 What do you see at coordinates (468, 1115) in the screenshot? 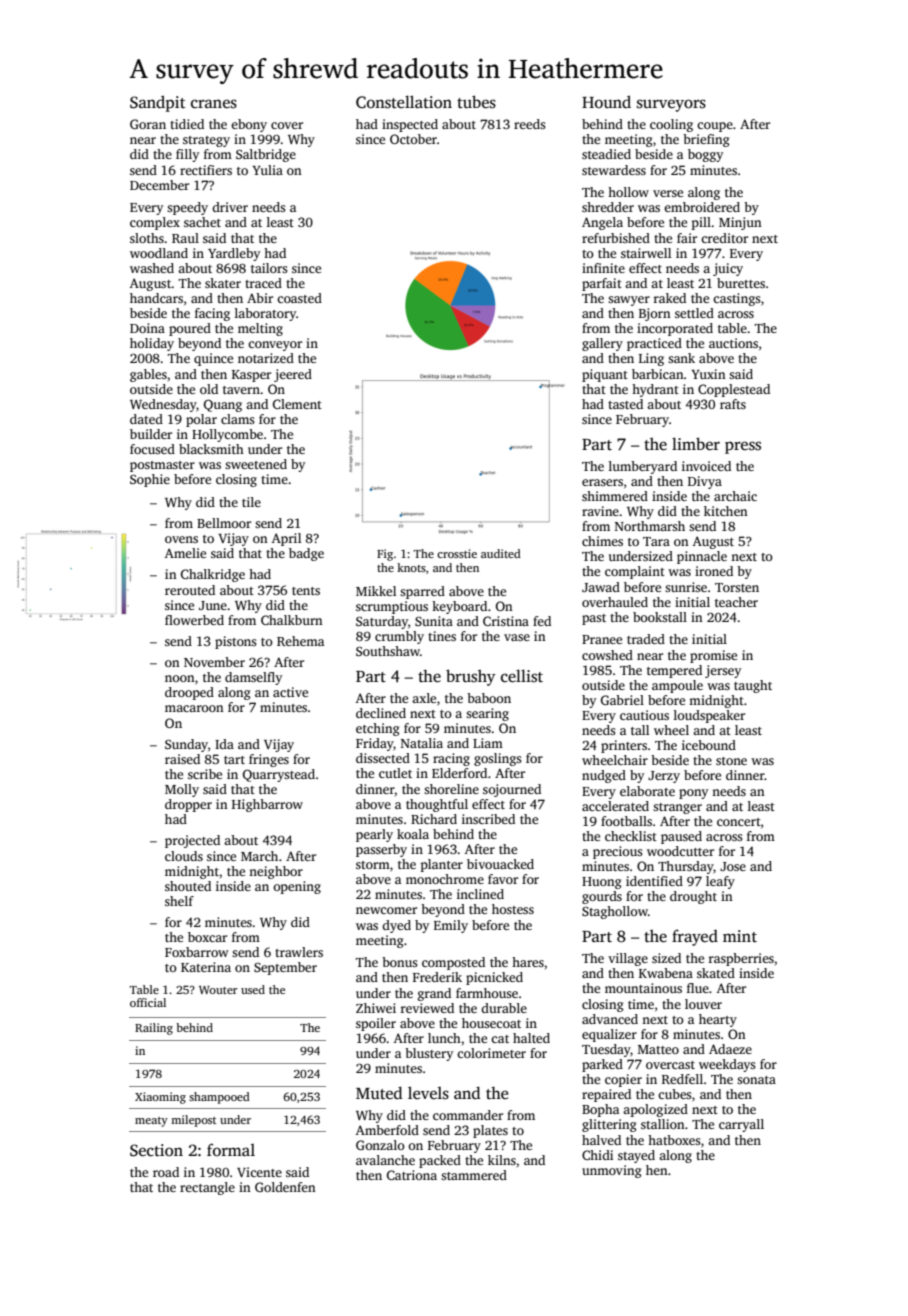
I see `commander` at bounding box center [468, 1115].
